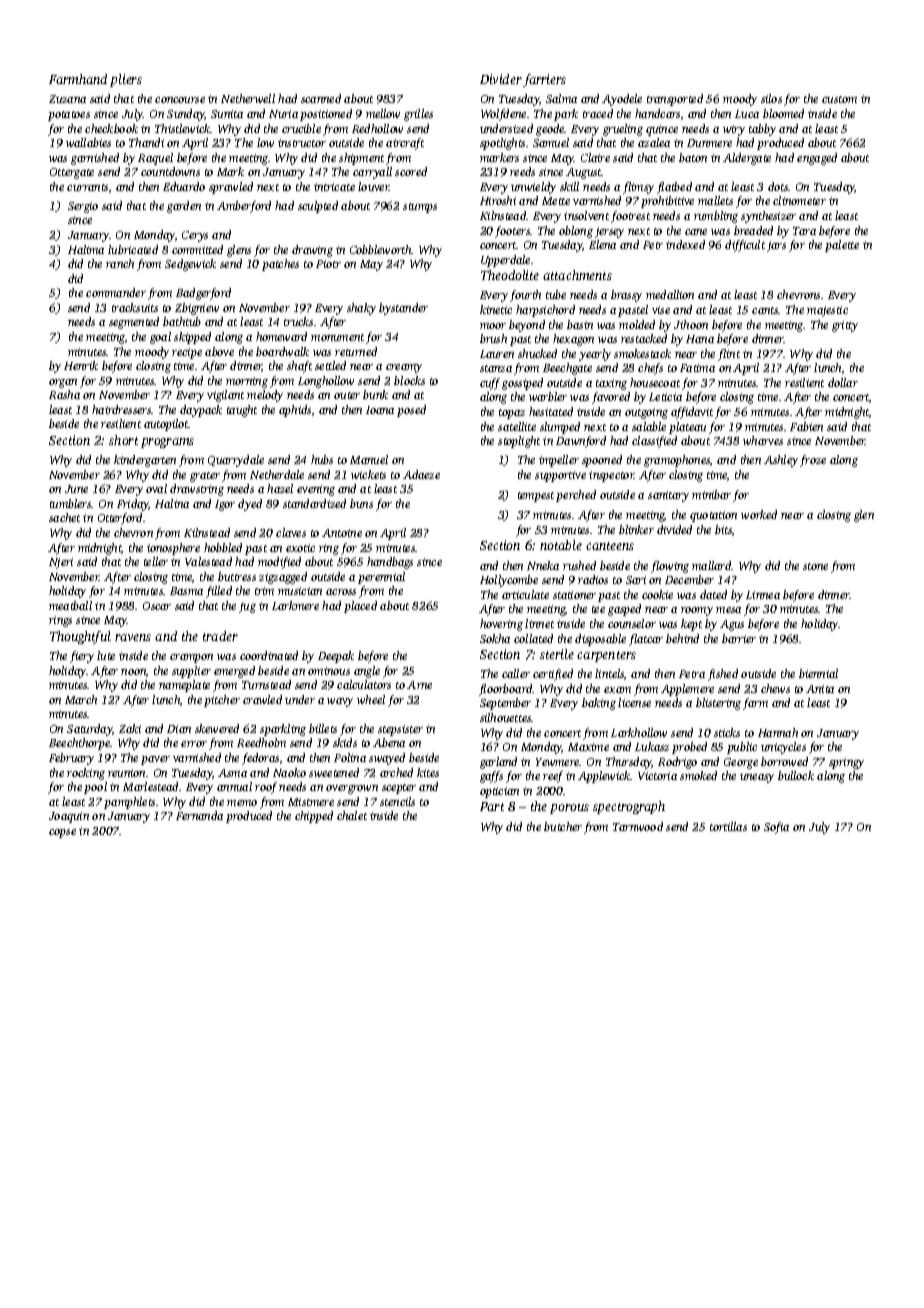 The width and height of the screenshot is (924, 1308). I want to click on annual, so click(234, 786).
